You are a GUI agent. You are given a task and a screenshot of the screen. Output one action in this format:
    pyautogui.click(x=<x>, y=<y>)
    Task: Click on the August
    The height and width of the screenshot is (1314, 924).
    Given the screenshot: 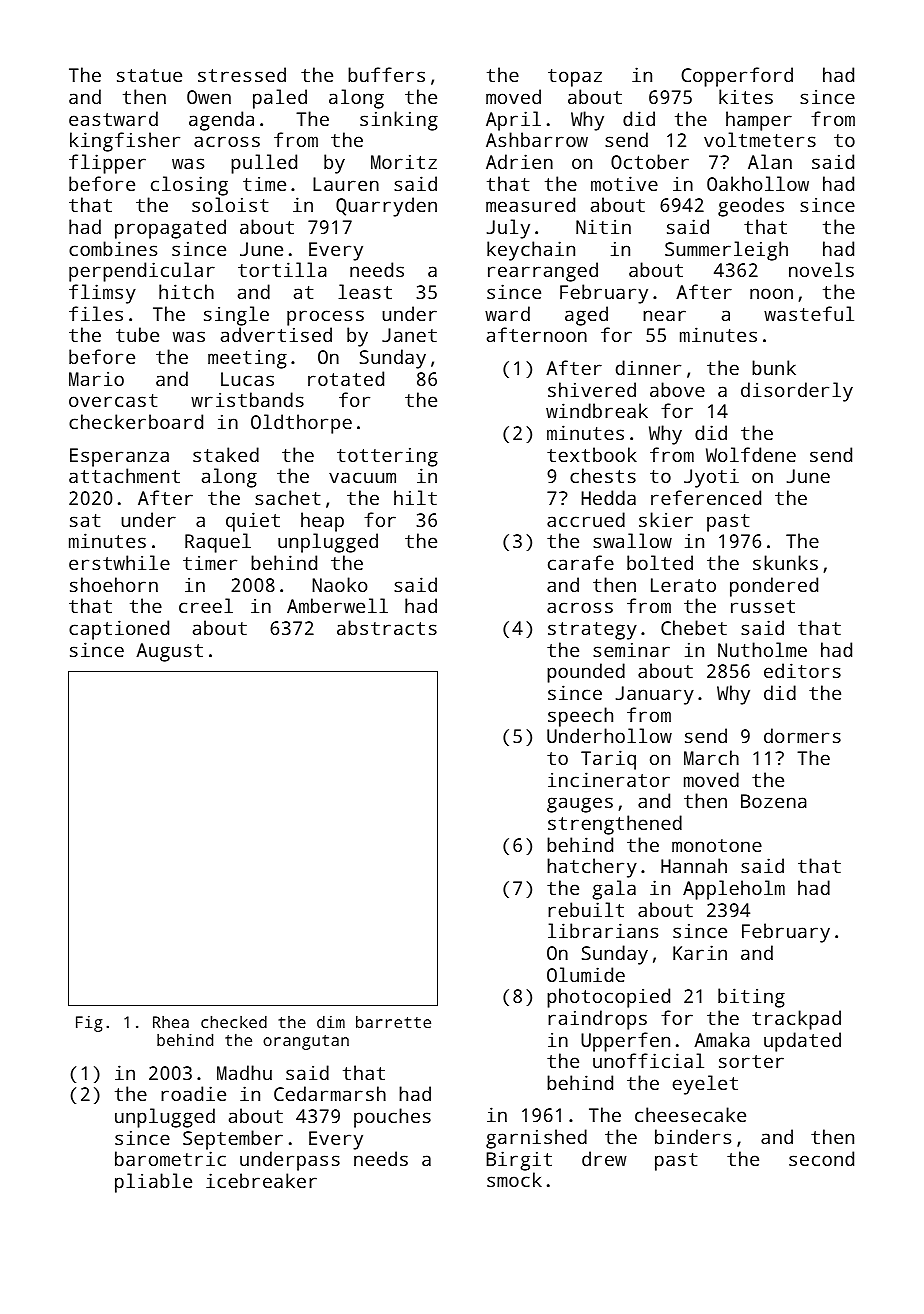 What is the action you would take?
    pyautogui.click(x=169, y=652)
